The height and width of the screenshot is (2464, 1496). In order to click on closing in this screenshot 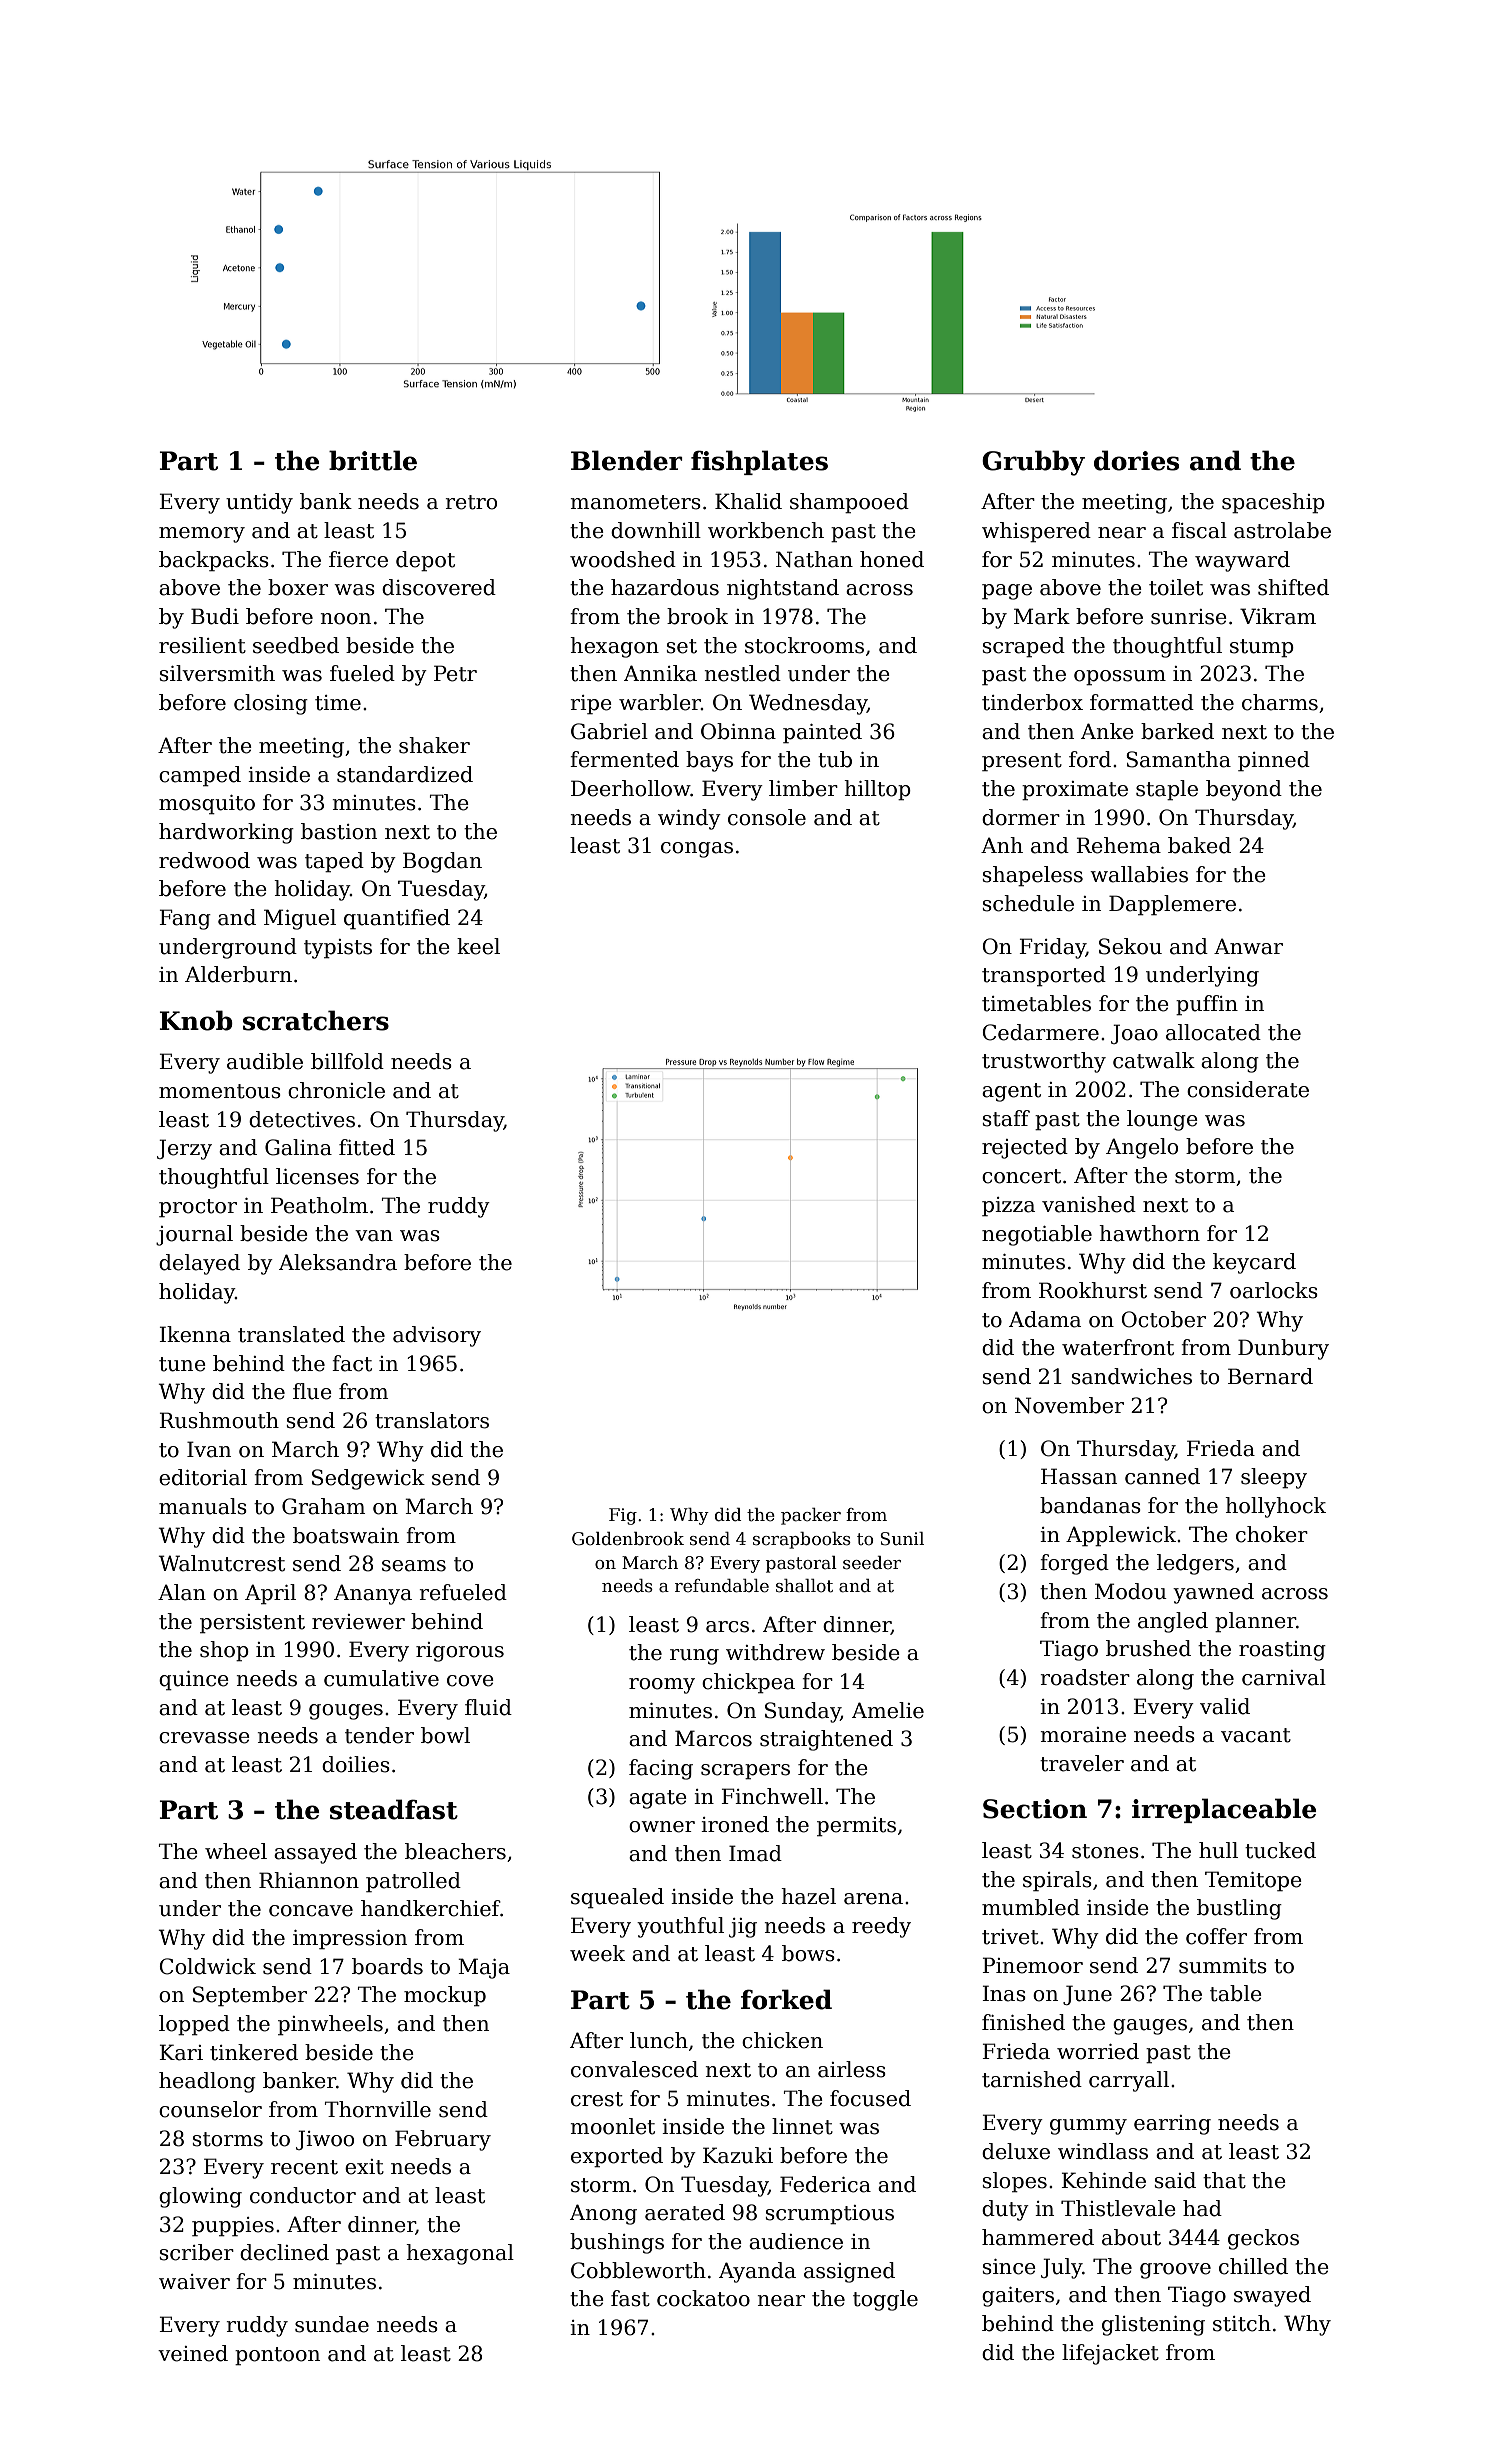, I will do `click(271, 704)`.
